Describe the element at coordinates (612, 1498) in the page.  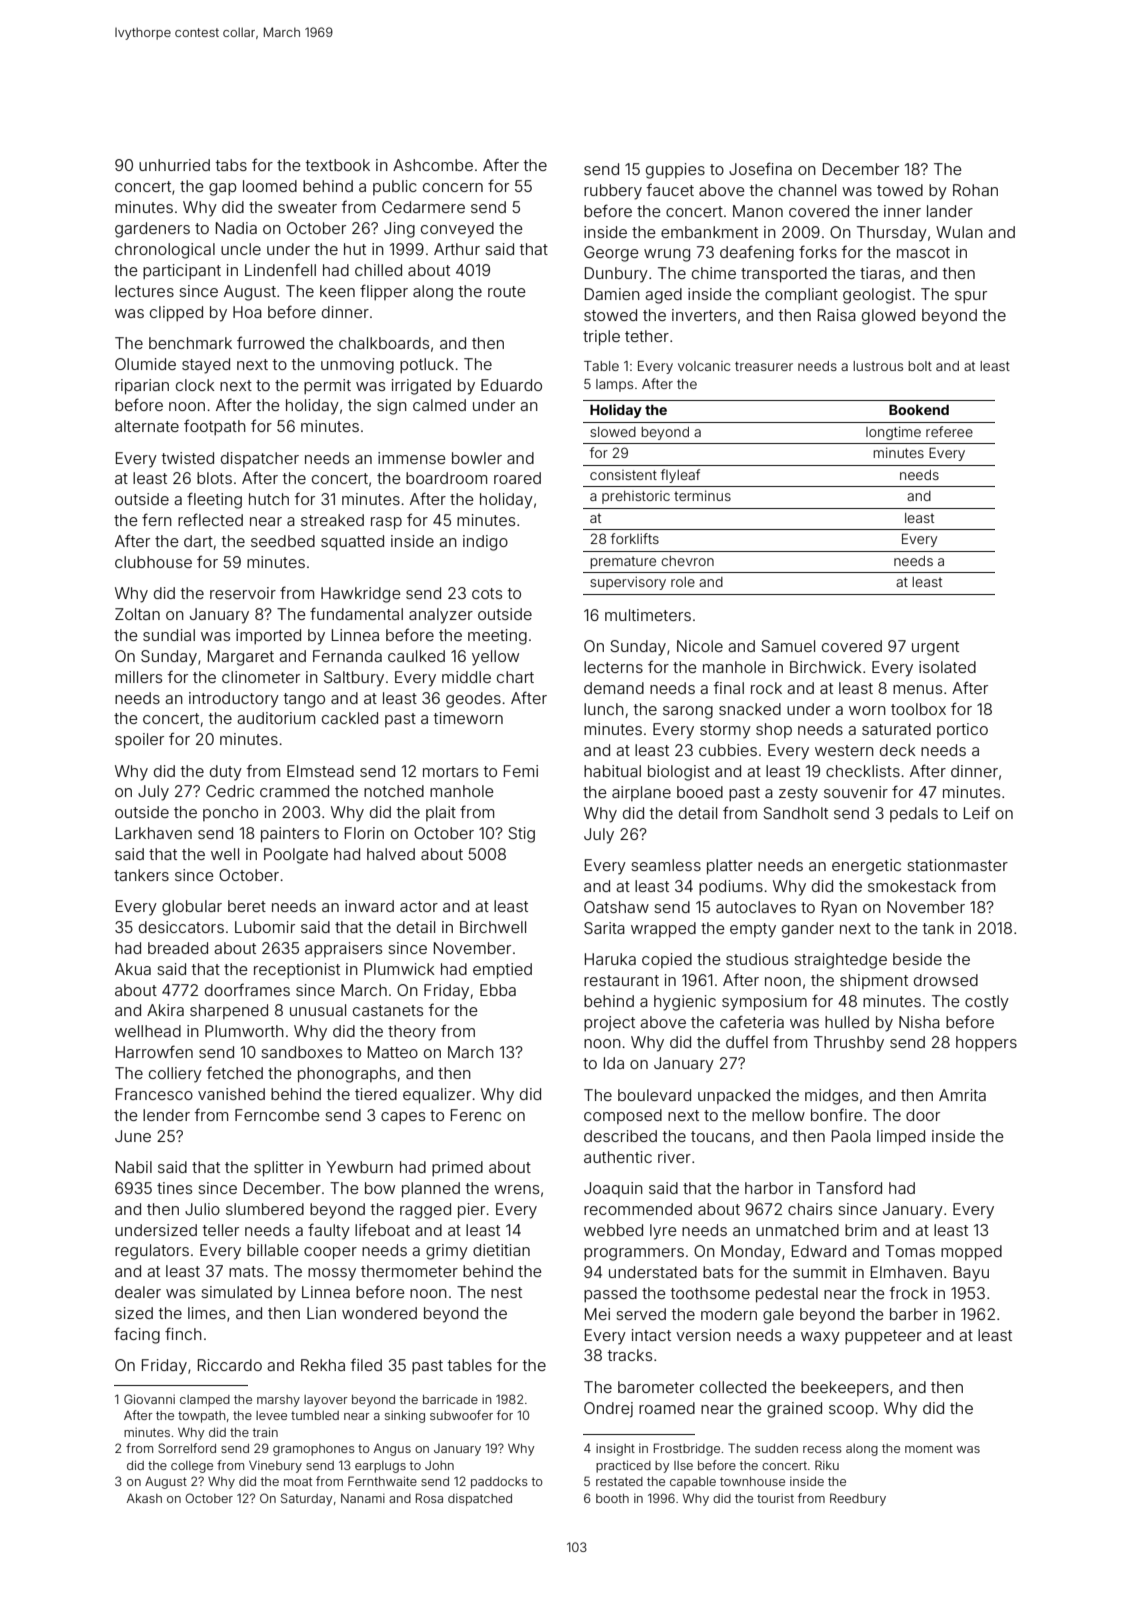
I see `booth` at that location.
